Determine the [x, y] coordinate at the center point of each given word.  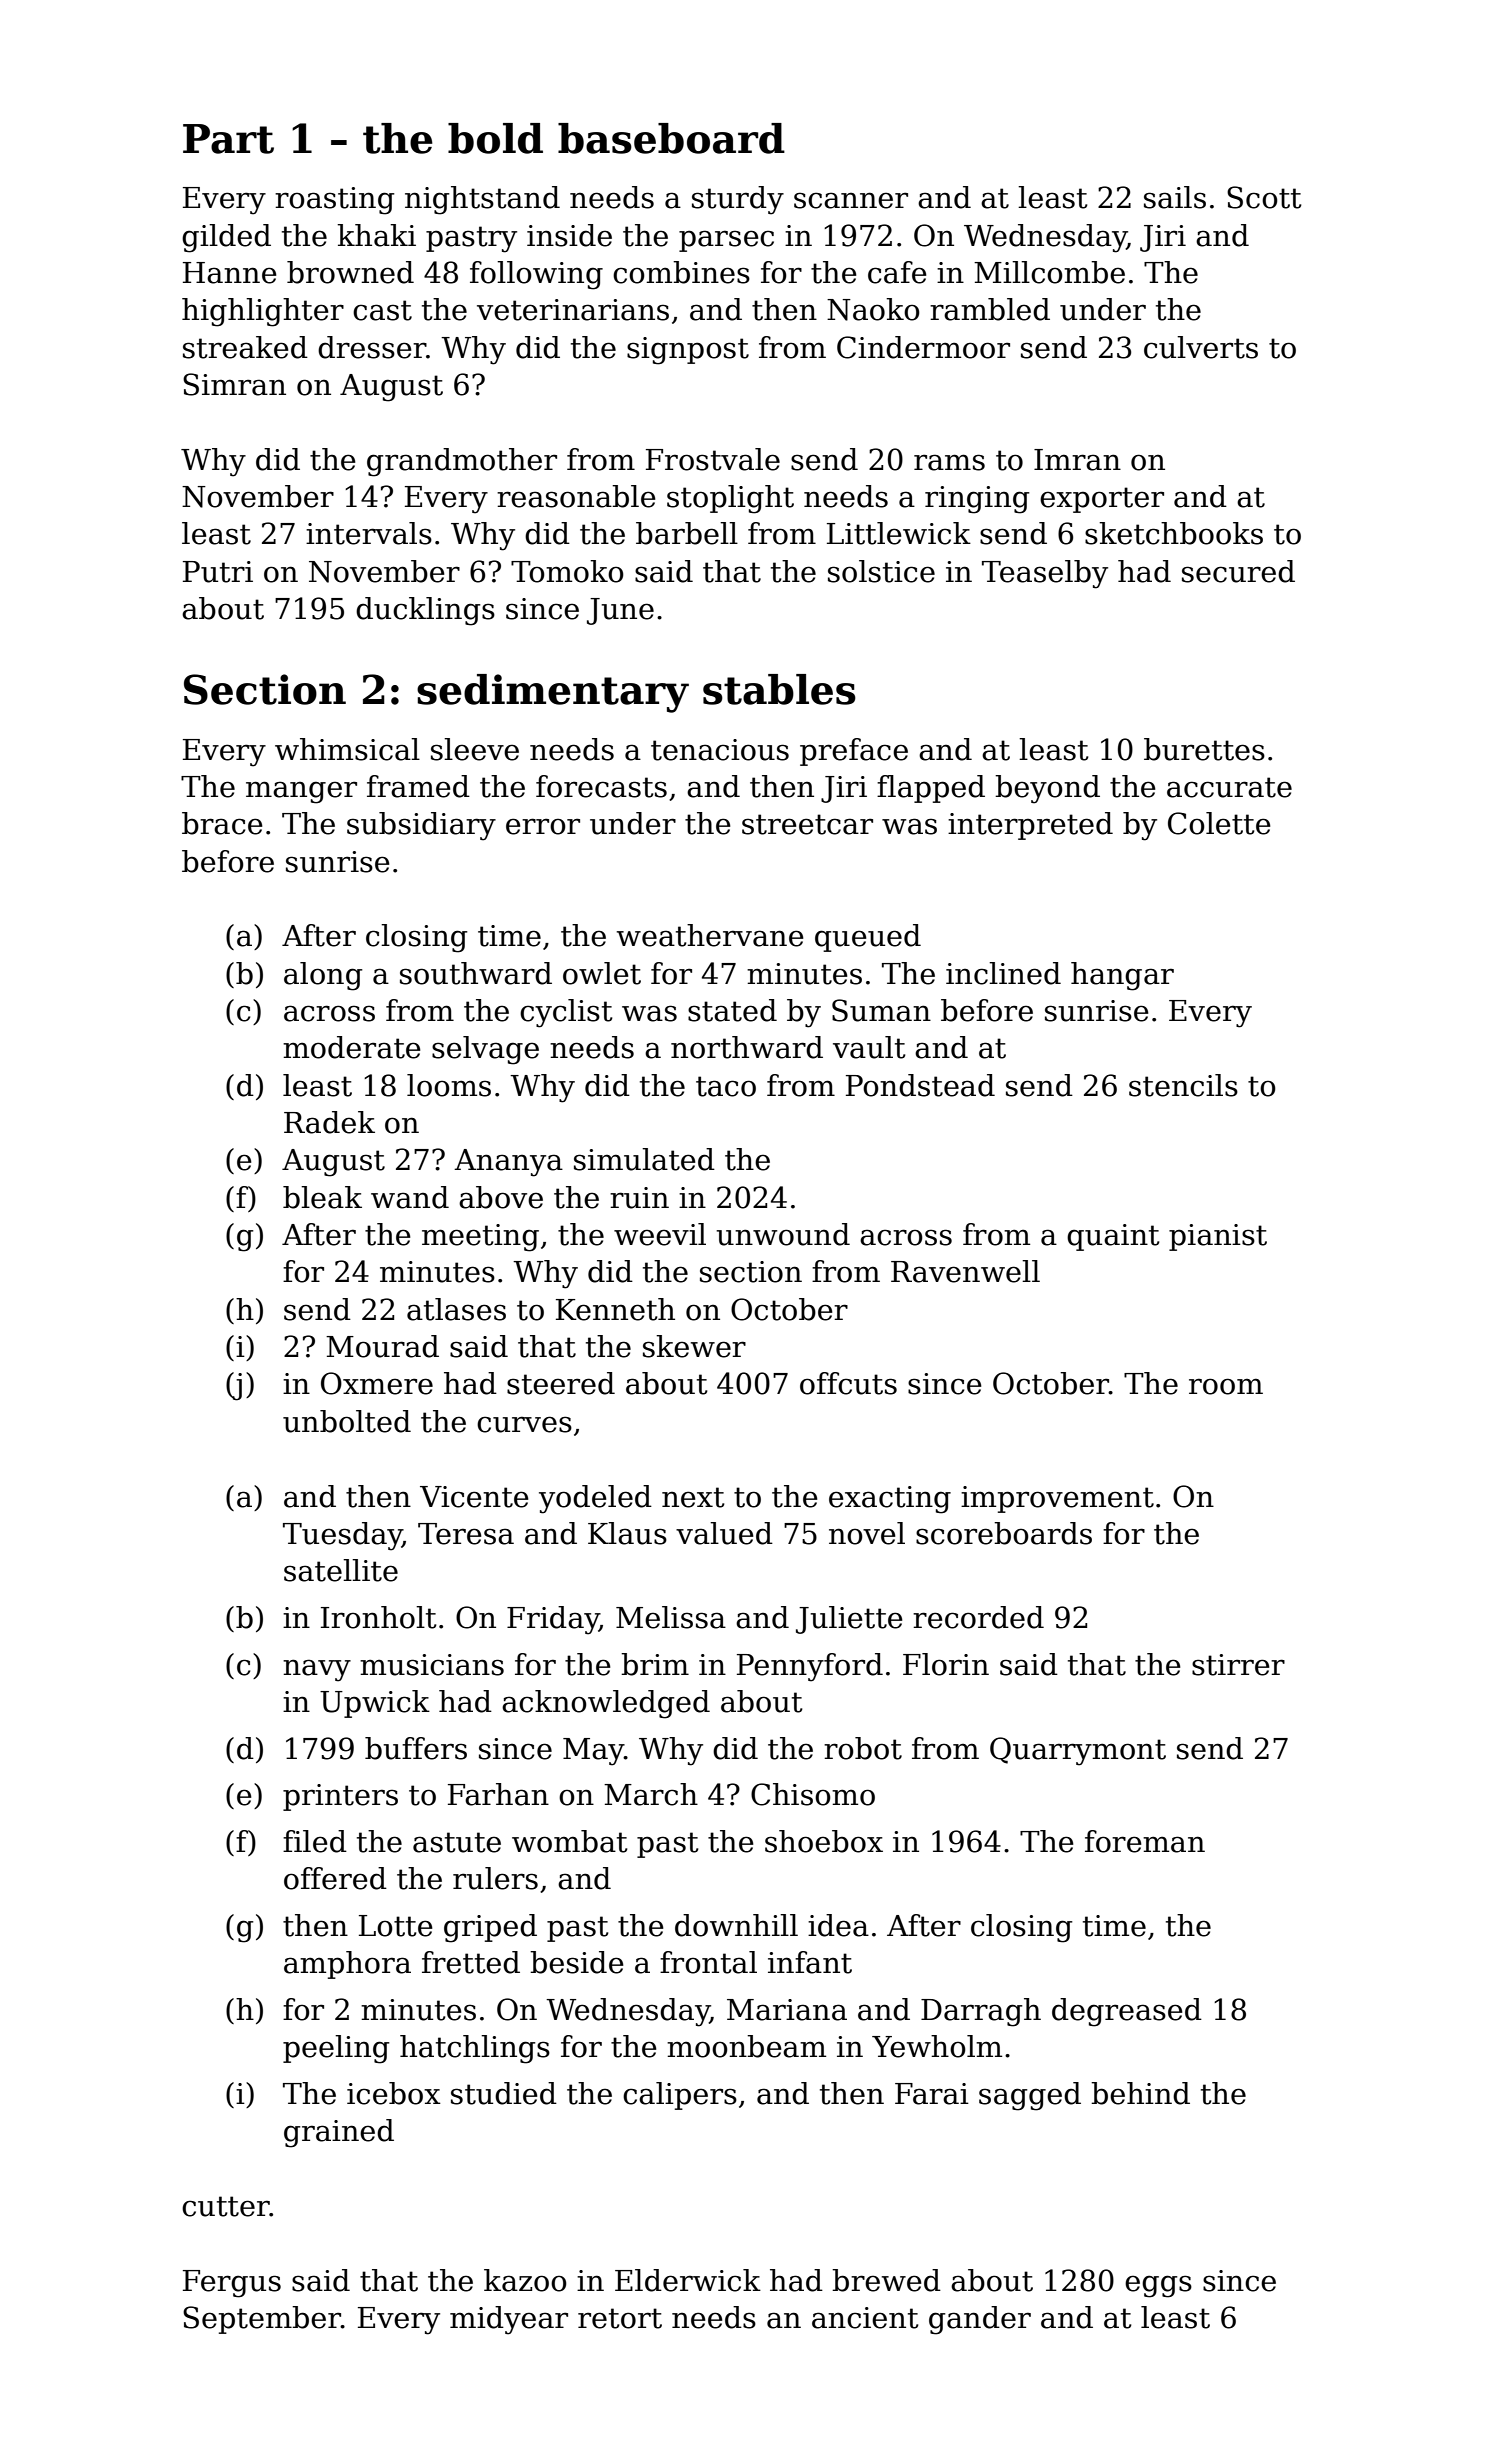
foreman [1145, 1841]
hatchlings [475, 2049]
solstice [881, 571]
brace [222, 823]
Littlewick [899, 533]
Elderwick [688, 2280]
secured [1238, 571]
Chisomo [813, 1794]
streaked [245, 347]
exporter [1102, 500]
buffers [416, 1748]
